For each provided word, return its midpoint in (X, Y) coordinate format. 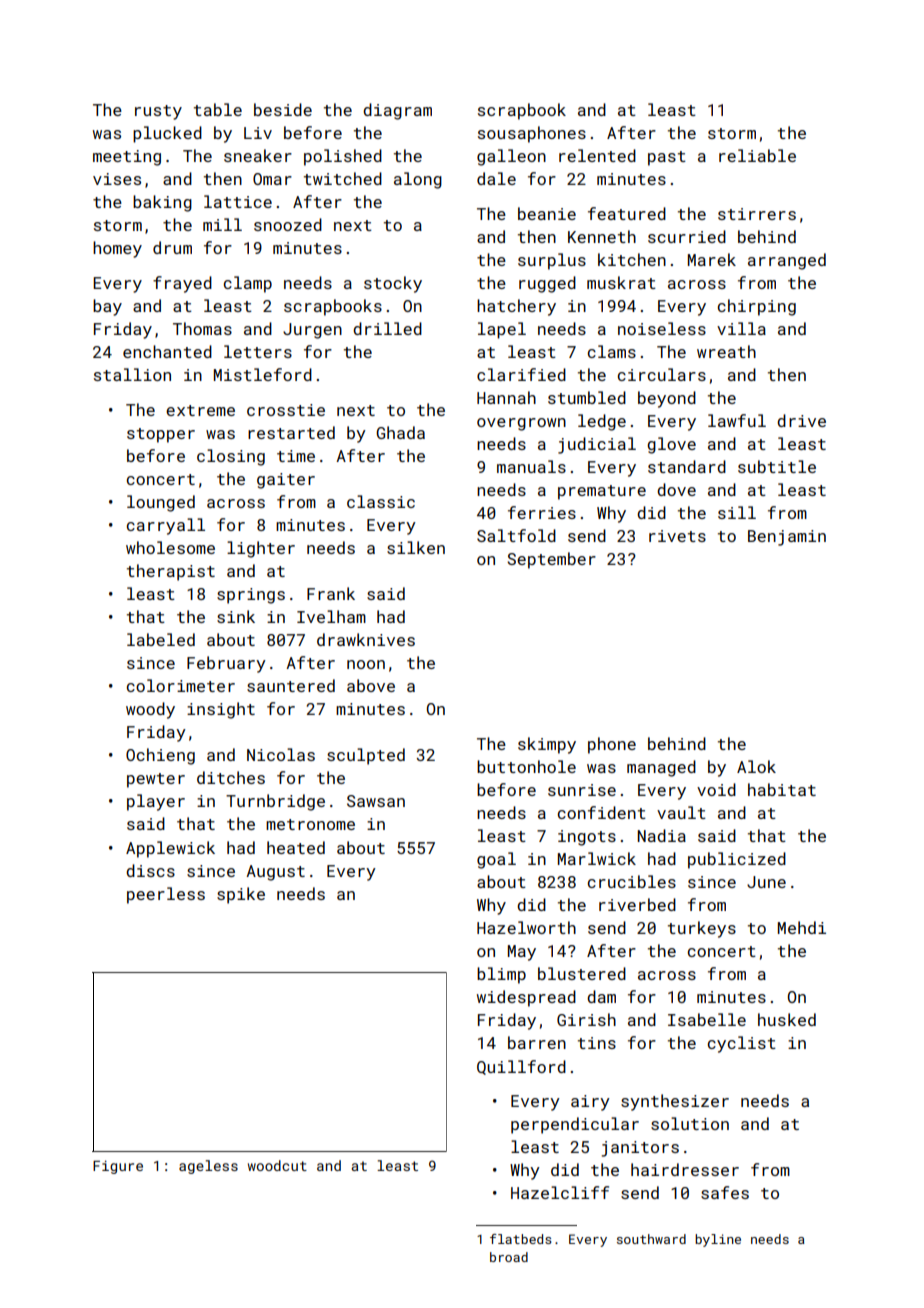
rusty (158, 112)
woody (150, 710)
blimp (501, 975)
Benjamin (787, 538)
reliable (757, 155)
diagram (397, 111)
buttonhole (526, 766)
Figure (118, 1167)
